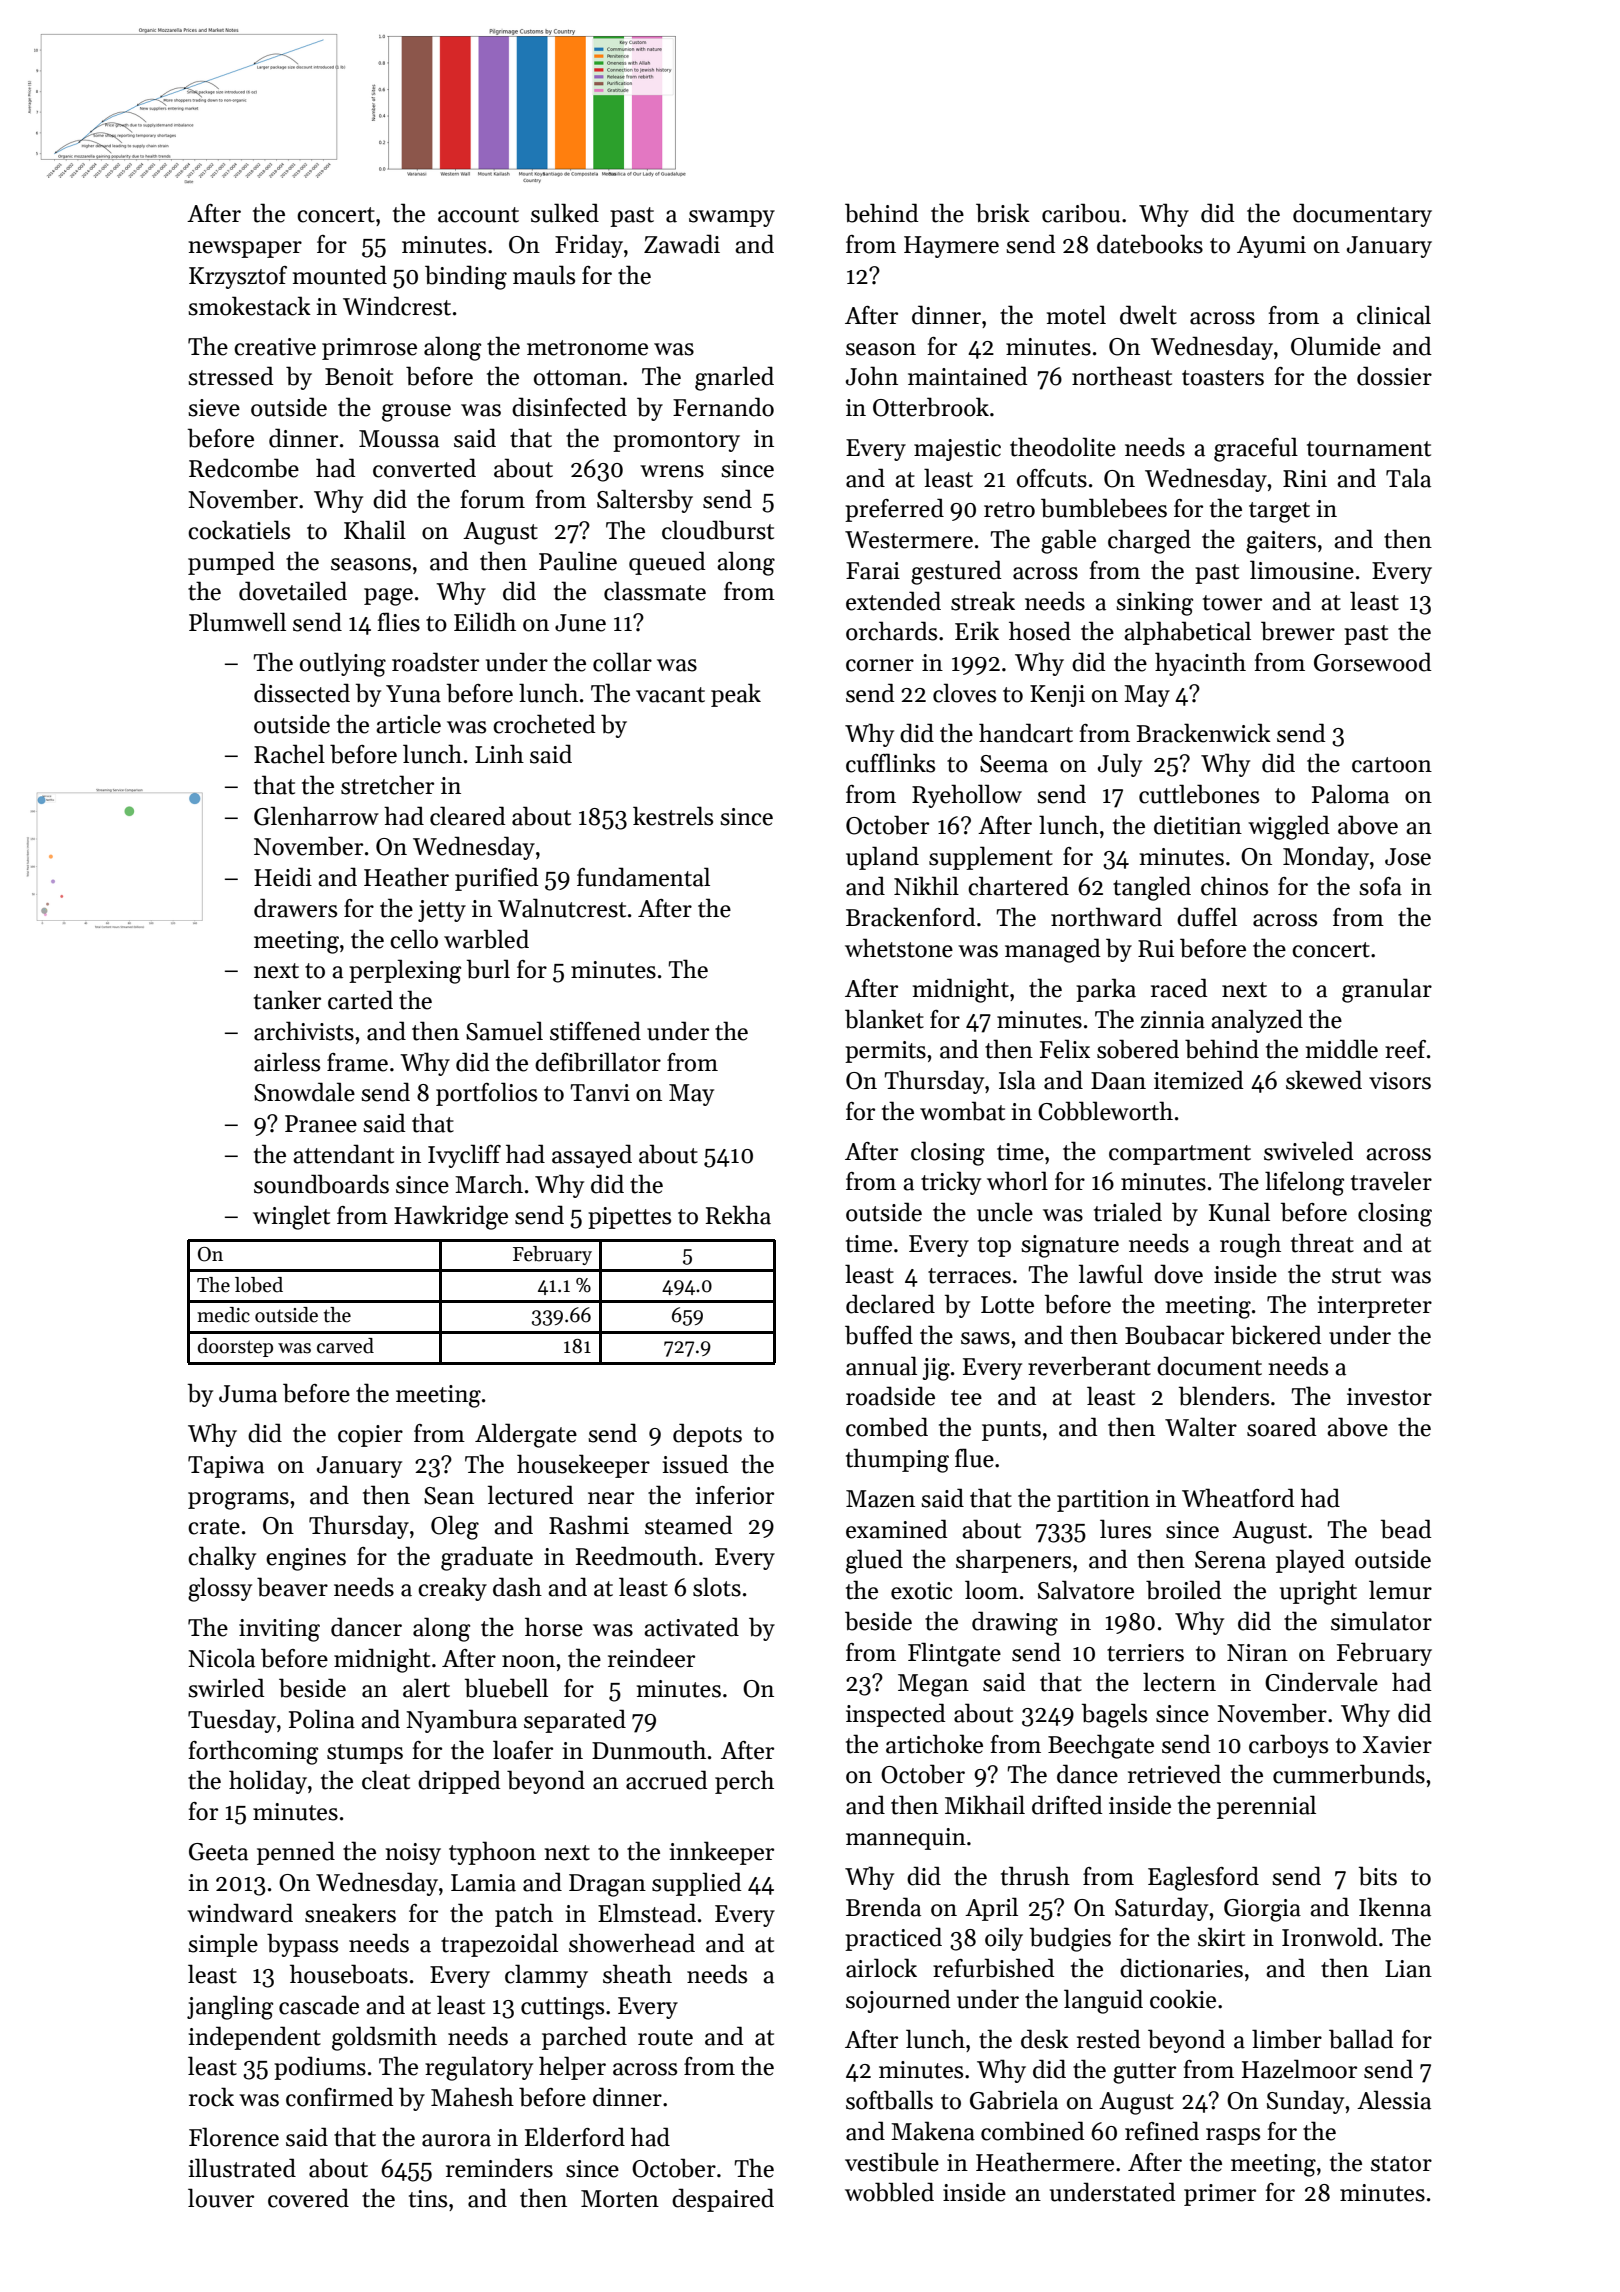 The height and width of the screenshot is (2292, 1620). What do you see at coordinates (957, 450) in the screenshot?
I see `majestic` at bounding box center [957, 450].
